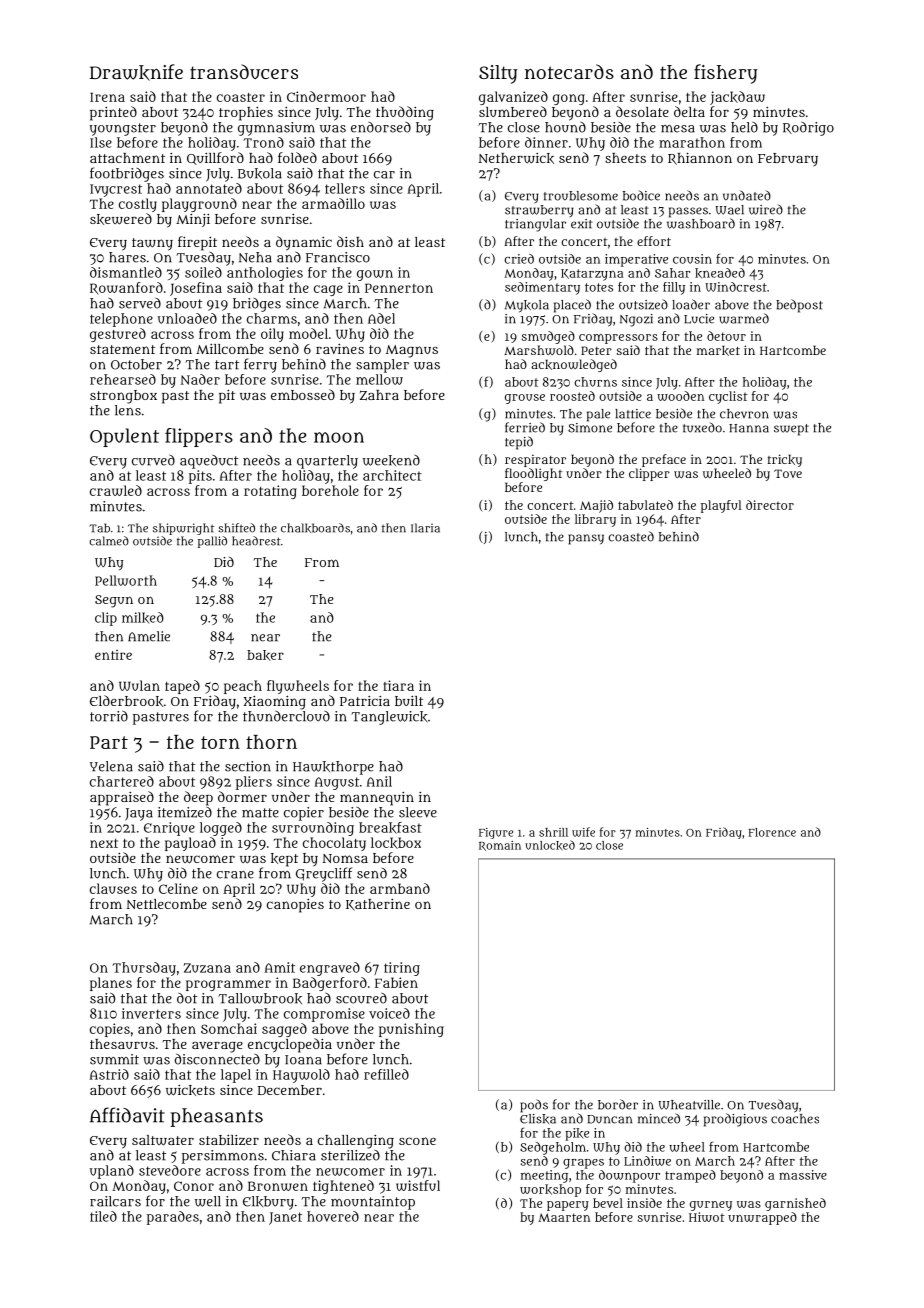 This screenshot has height=1308, width=924. I want to click on fishery, so click(726, 74).
